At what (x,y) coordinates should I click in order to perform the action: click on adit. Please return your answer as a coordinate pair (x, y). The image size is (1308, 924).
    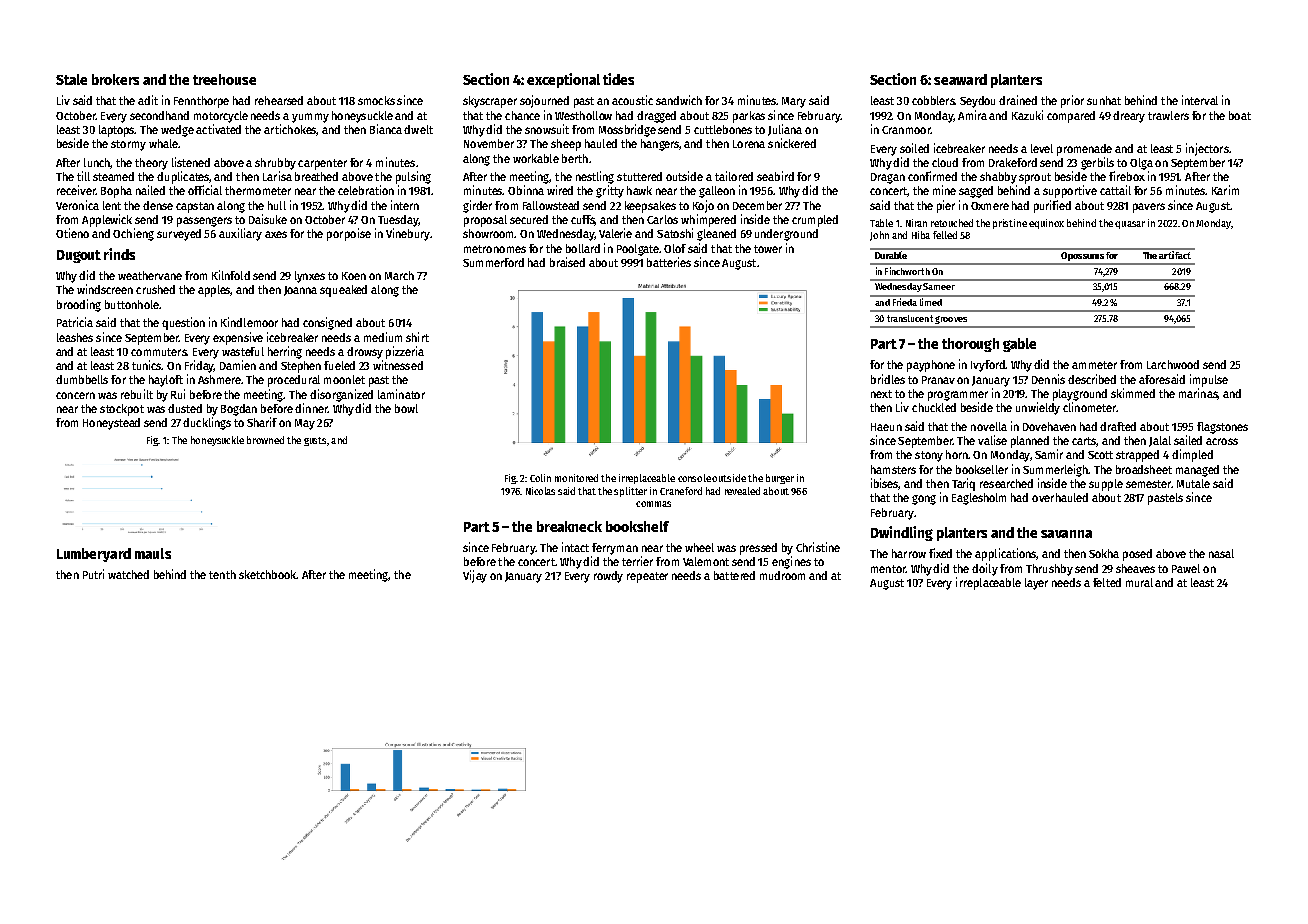
    Looking at the image, I should click on (148, 100).
